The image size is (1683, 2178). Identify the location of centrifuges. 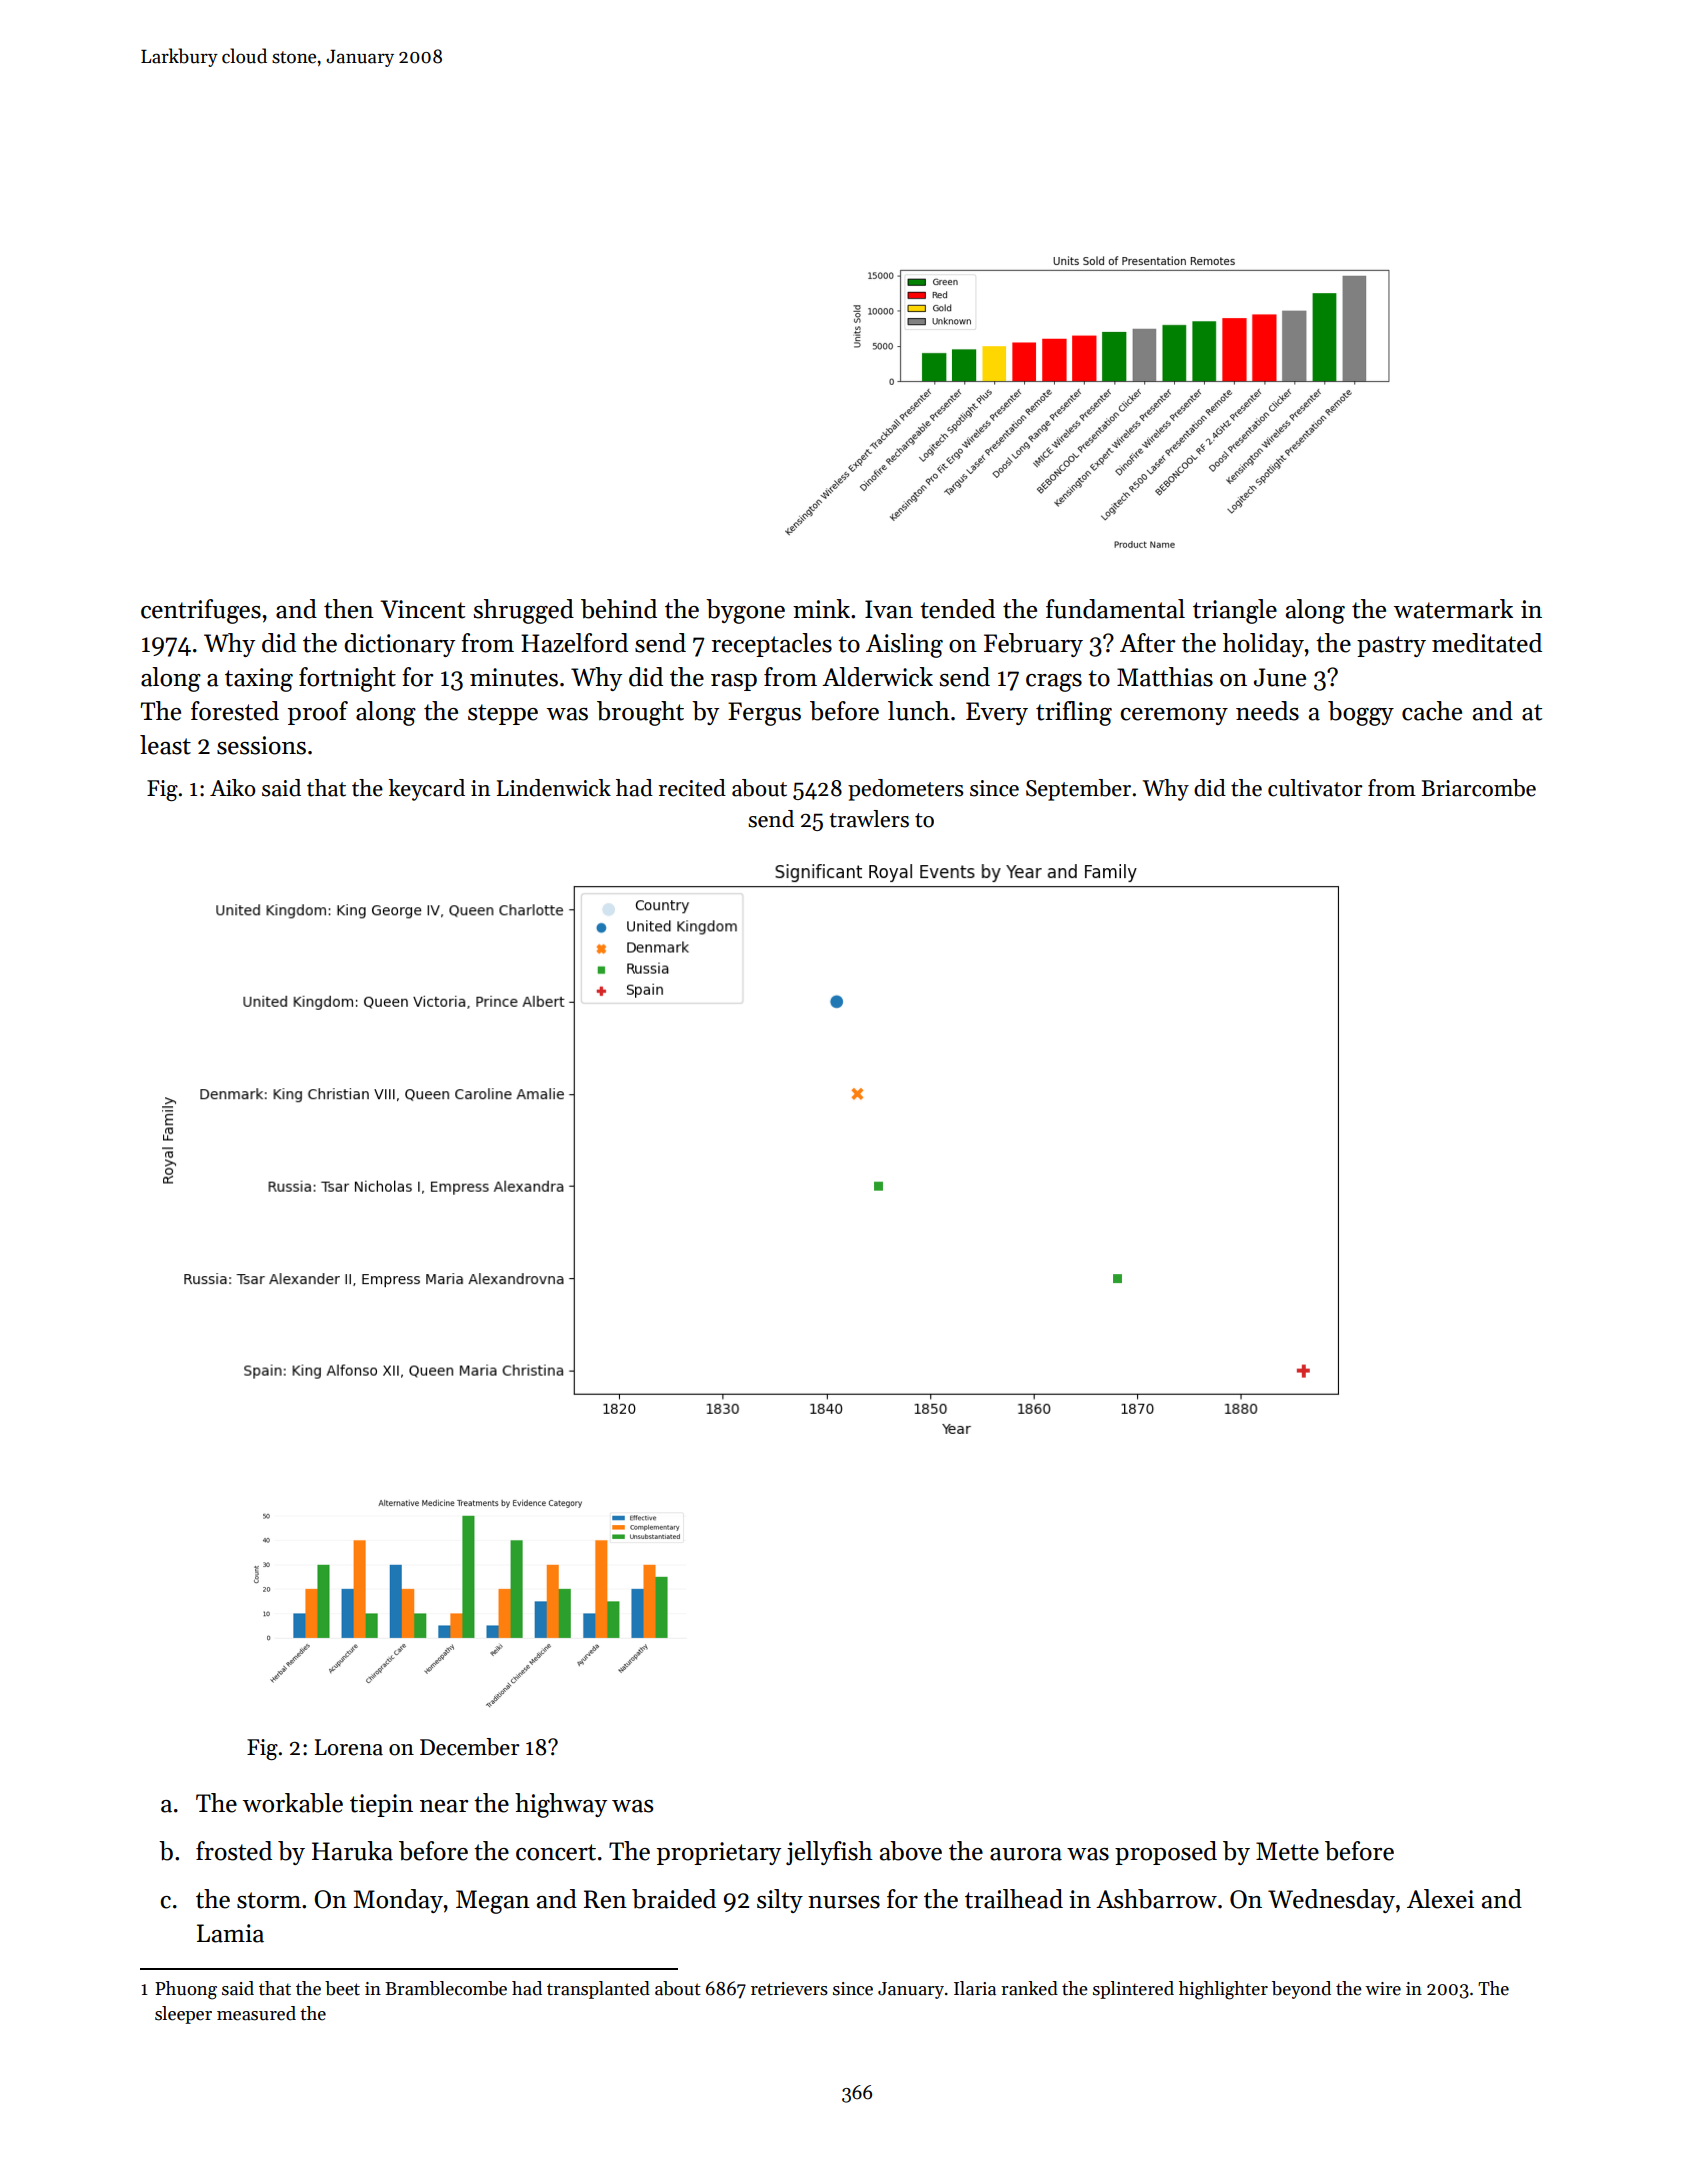
(201, 611).
